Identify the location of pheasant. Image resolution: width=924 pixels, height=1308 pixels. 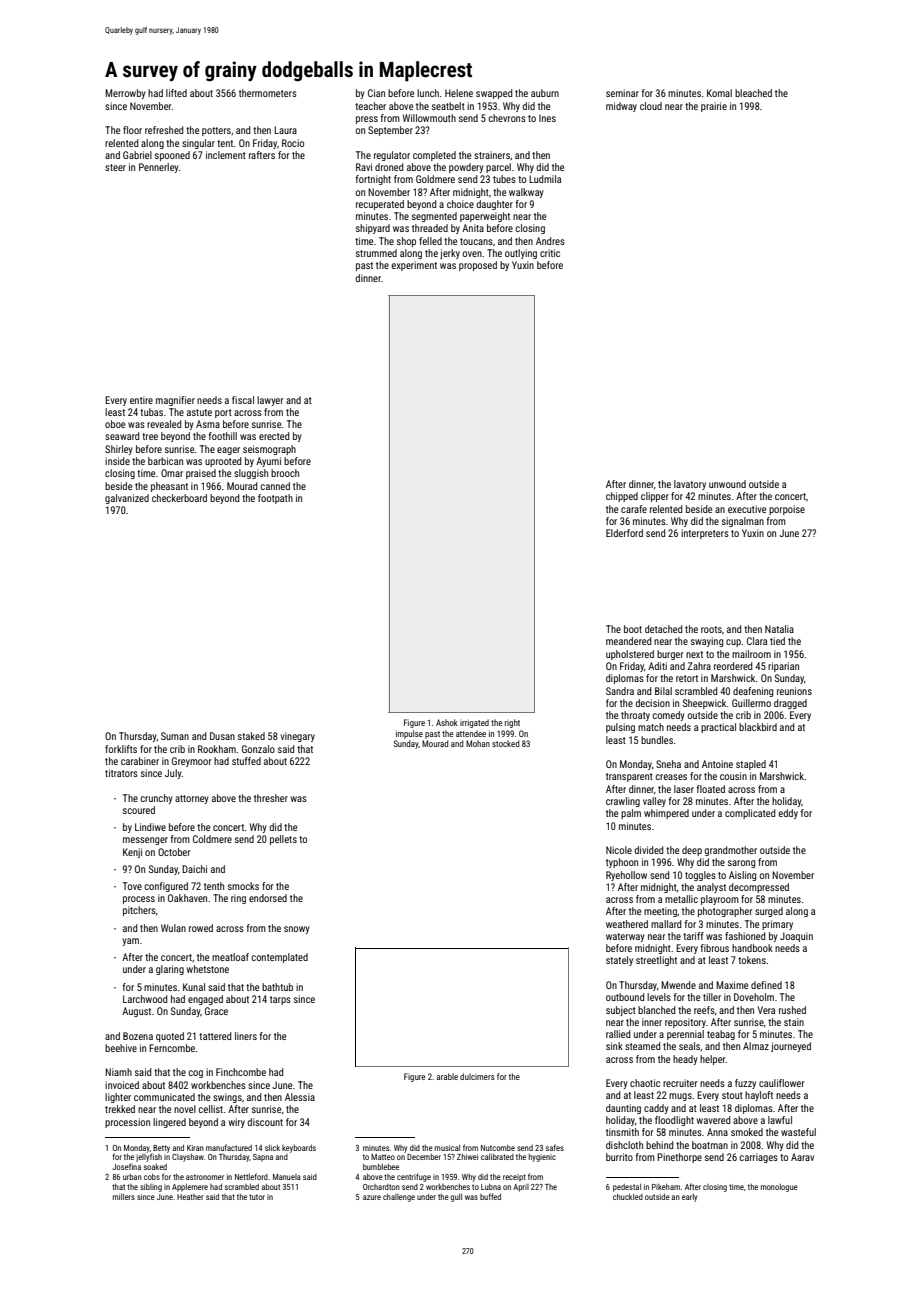
(169, 487).
